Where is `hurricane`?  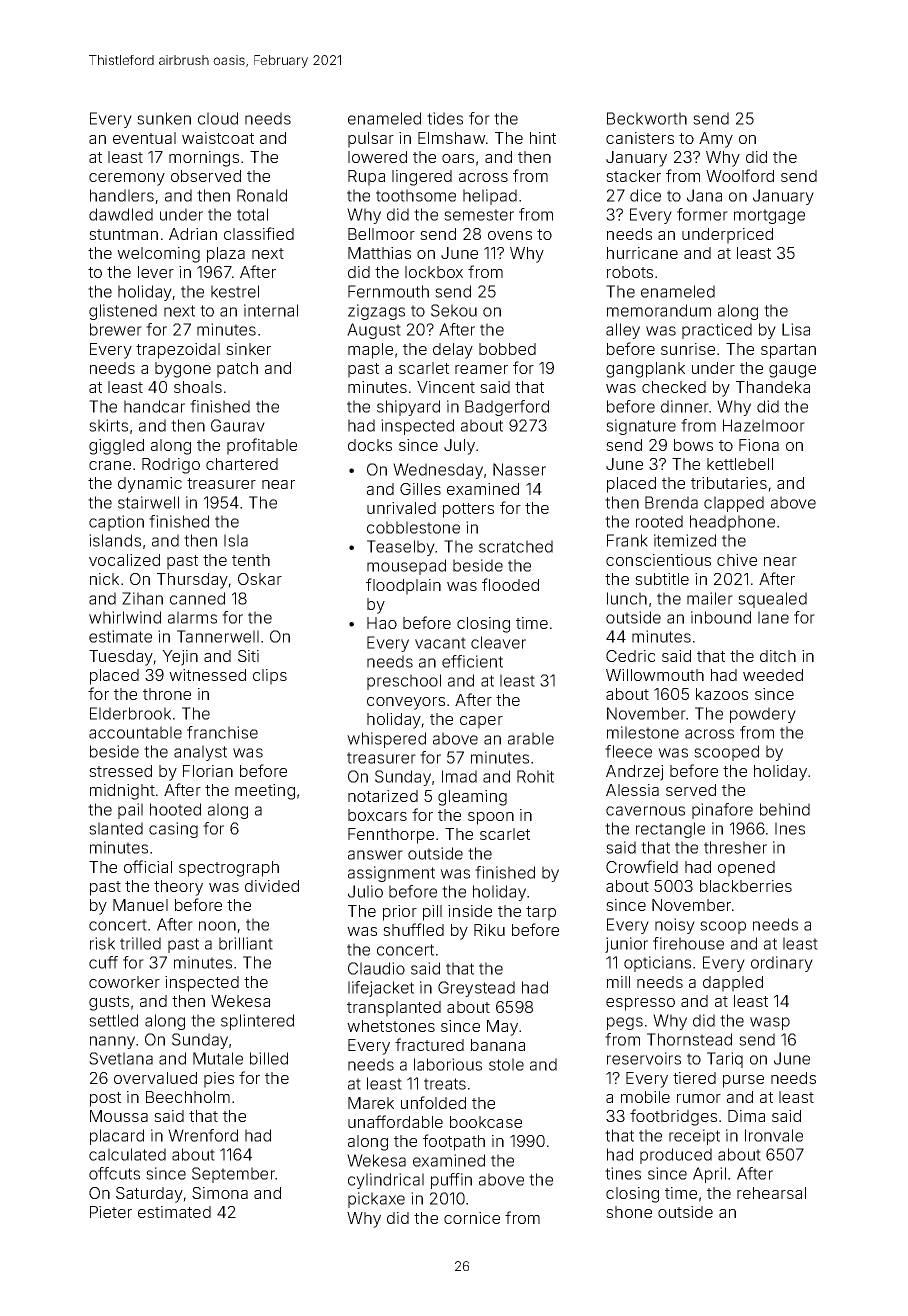
hurricane is located at coordinates (642, 253).
